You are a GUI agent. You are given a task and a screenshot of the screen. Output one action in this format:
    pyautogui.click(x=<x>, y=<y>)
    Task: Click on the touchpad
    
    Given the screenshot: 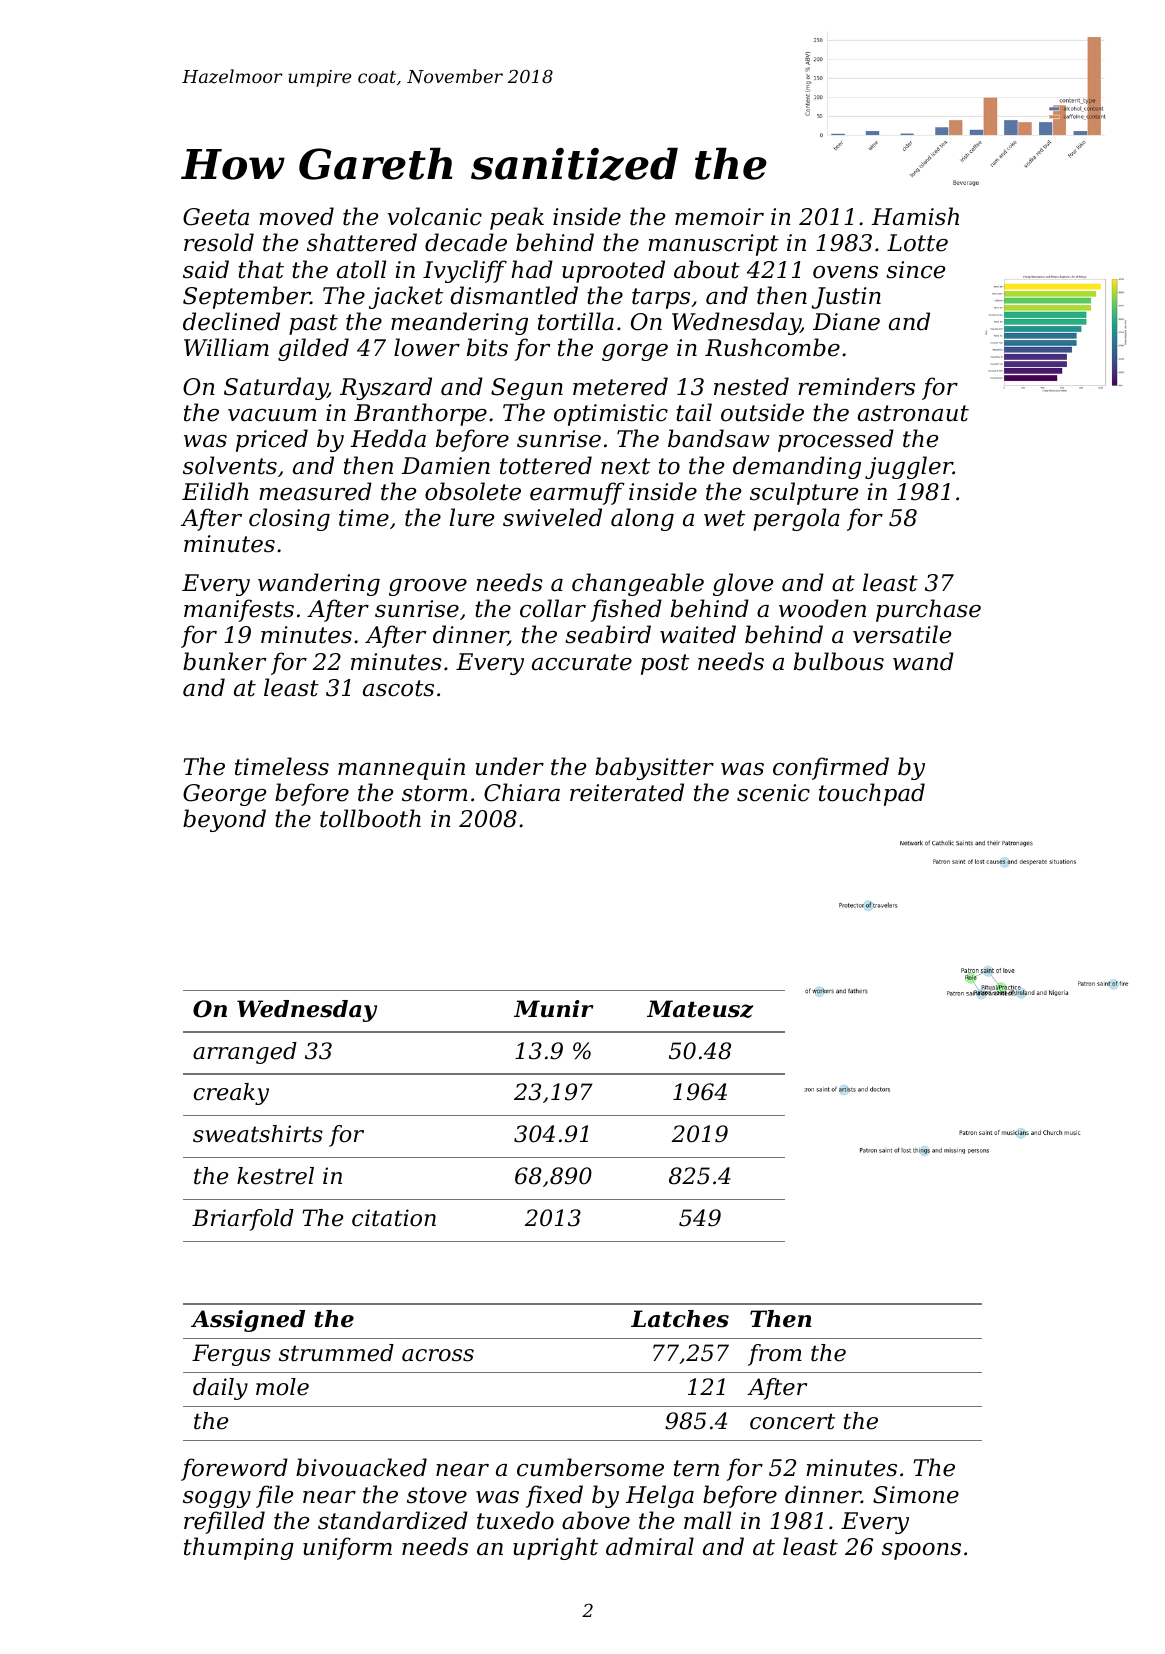 What is the action you would take?
    pyautogui.click(x=872, y=794)
